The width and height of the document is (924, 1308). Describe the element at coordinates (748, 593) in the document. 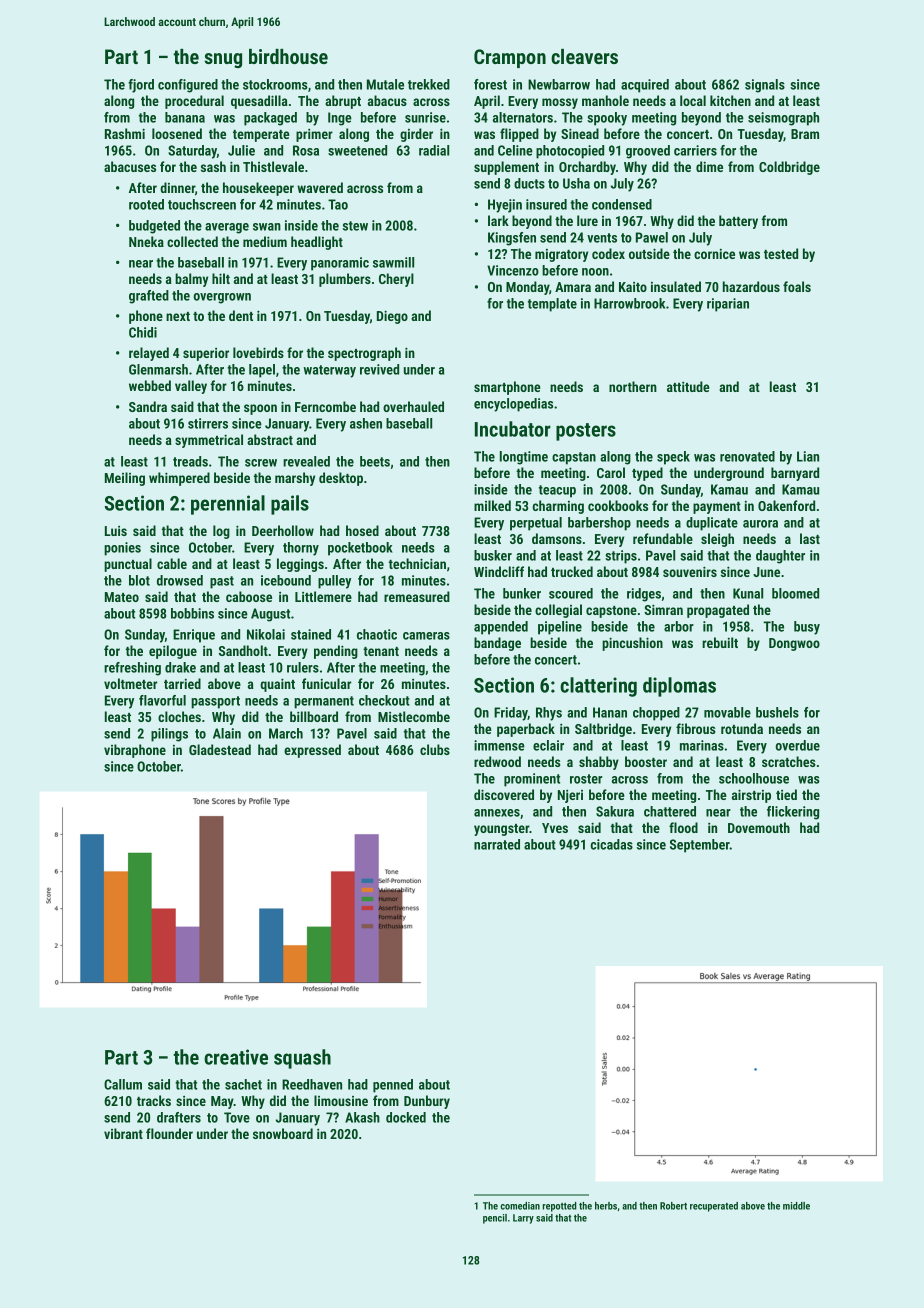

I see `Kunal` at that location.
